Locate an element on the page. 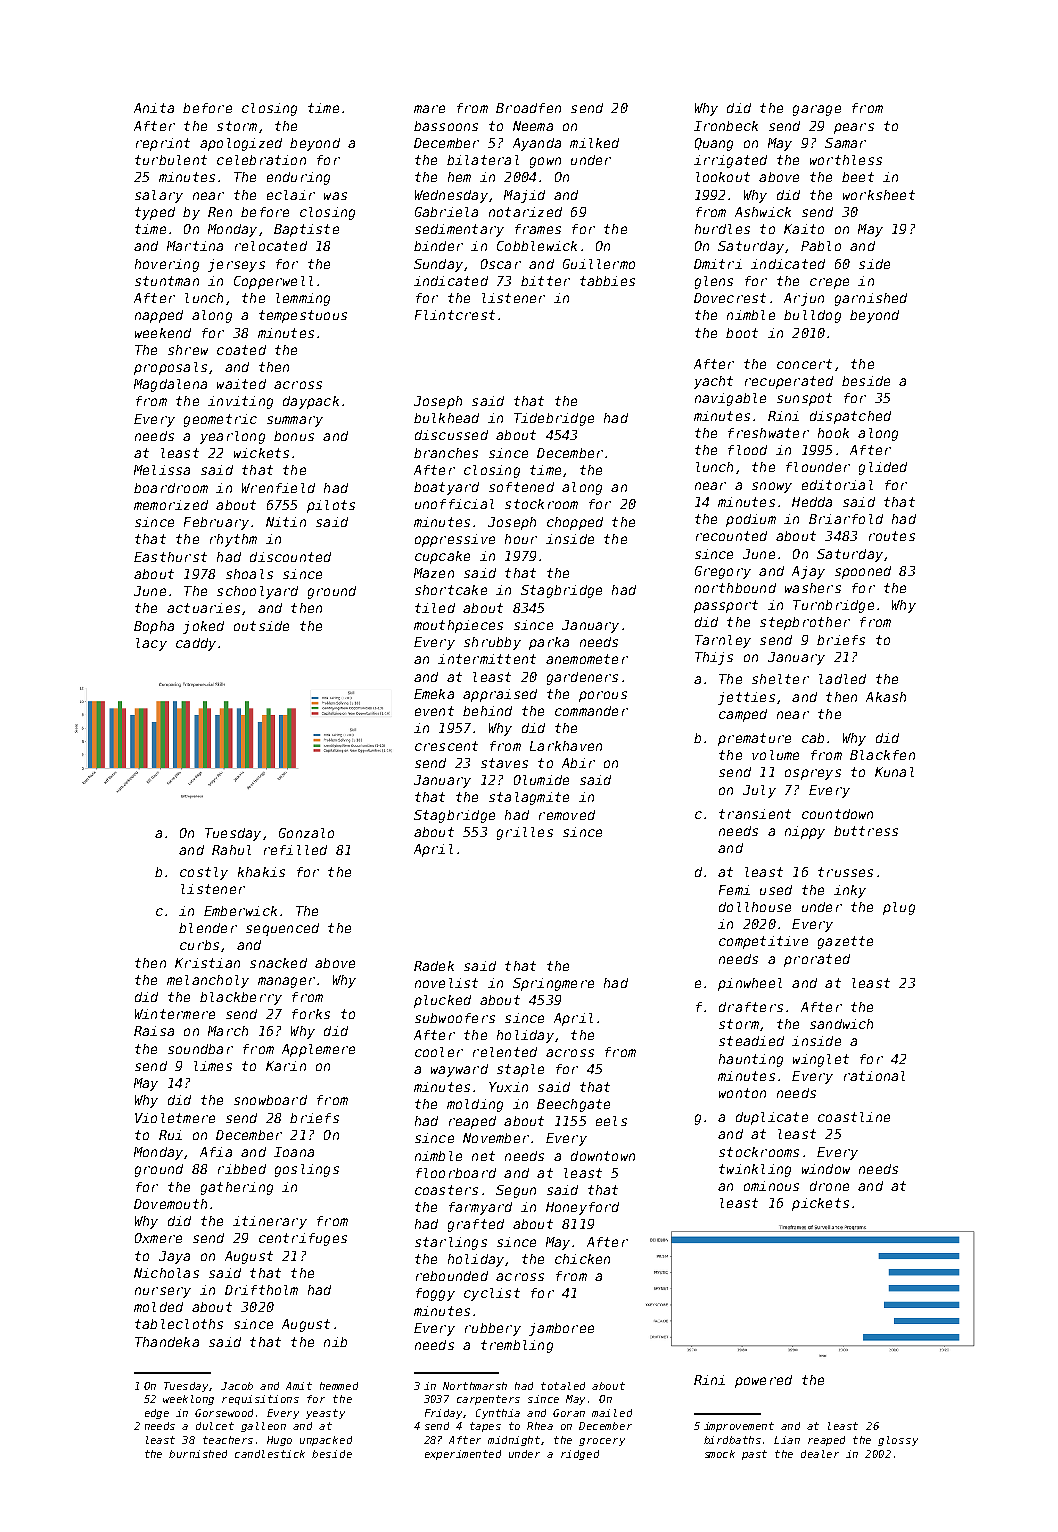 The image size is (1058, 1532). experimented is located at coordinates (463, 1455).
